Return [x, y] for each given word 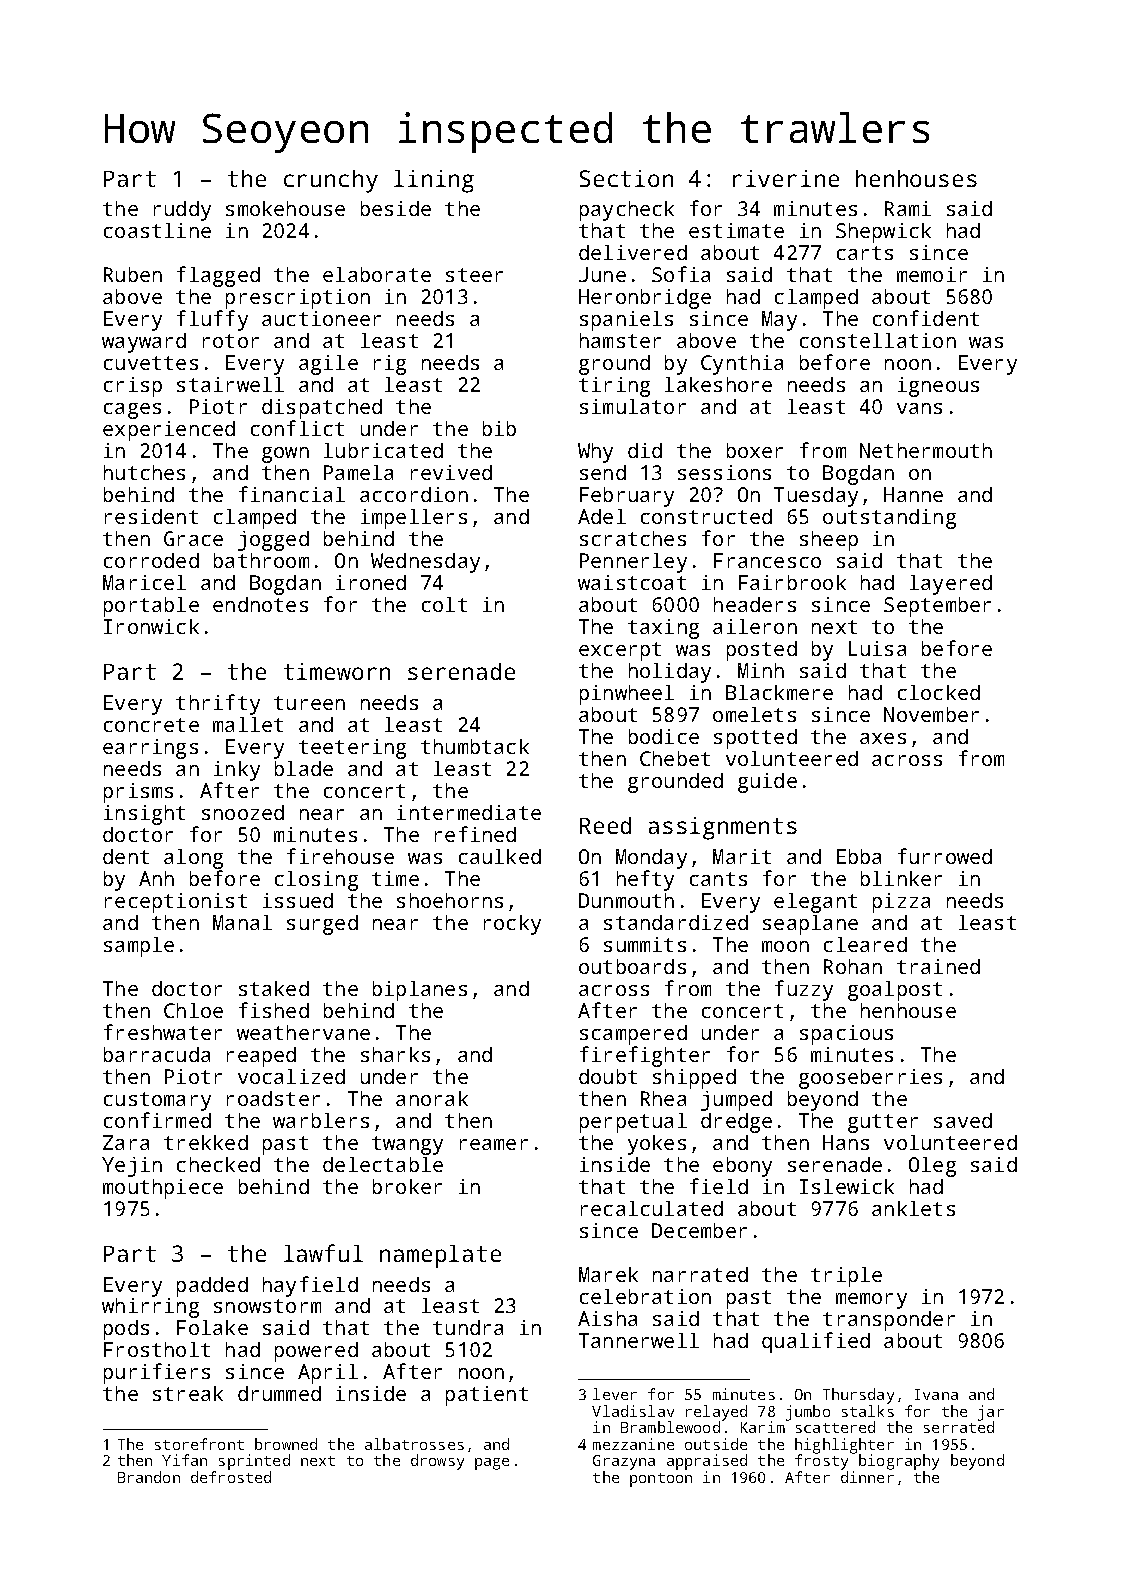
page [492, 1464]
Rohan [853, 966]
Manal [242, 922]
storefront [199, 1444]
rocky [512, 925]
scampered [633, 1035]
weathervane [303, 1032]
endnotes [260, 604]
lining [434, 181]
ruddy [182, 211]
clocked [939, 692]
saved [963, 1120]
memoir [932, 274]
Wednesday [425, 563]
